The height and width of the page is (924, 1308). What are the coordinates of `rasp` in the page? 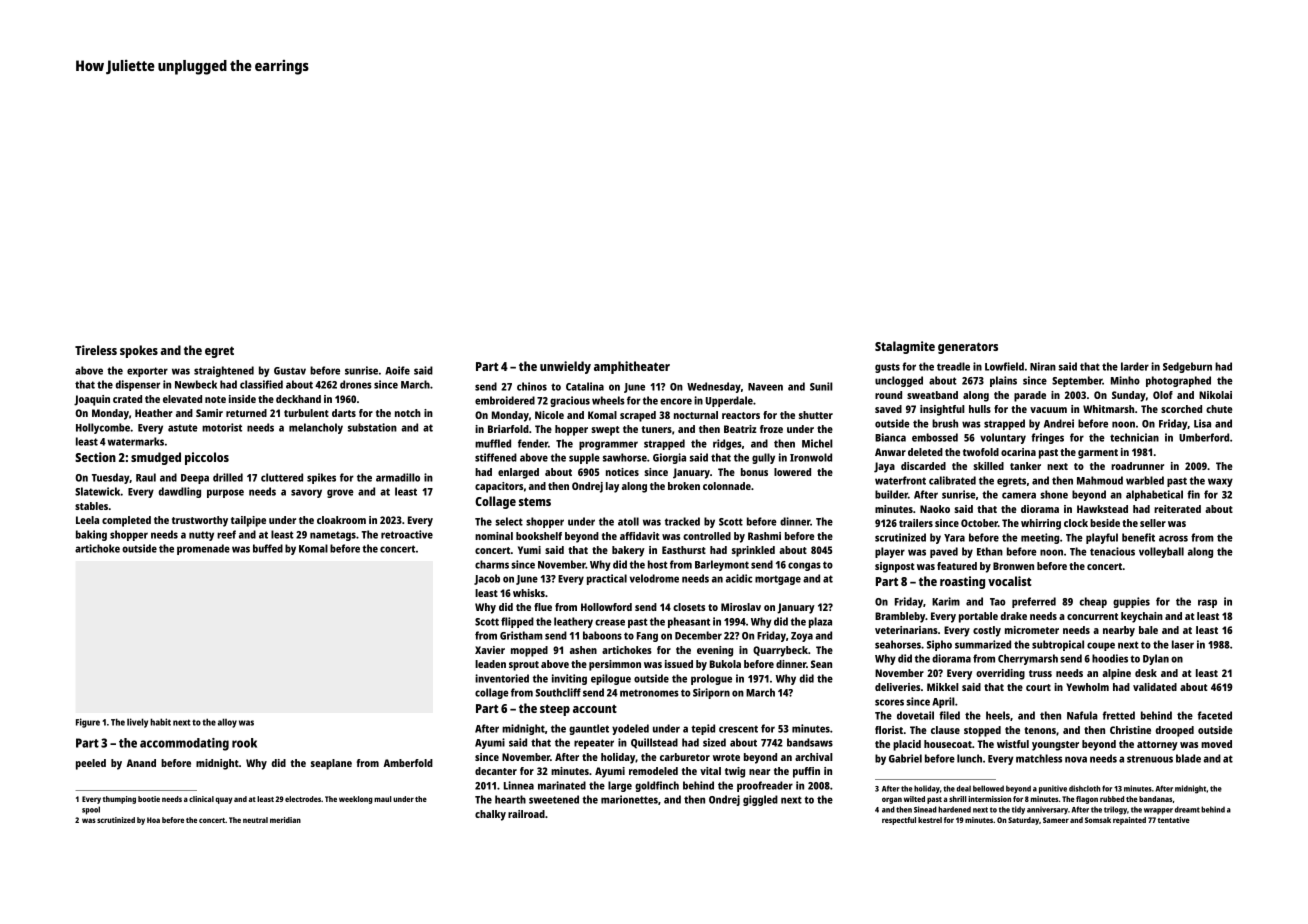 It's located at (1207, 603).
